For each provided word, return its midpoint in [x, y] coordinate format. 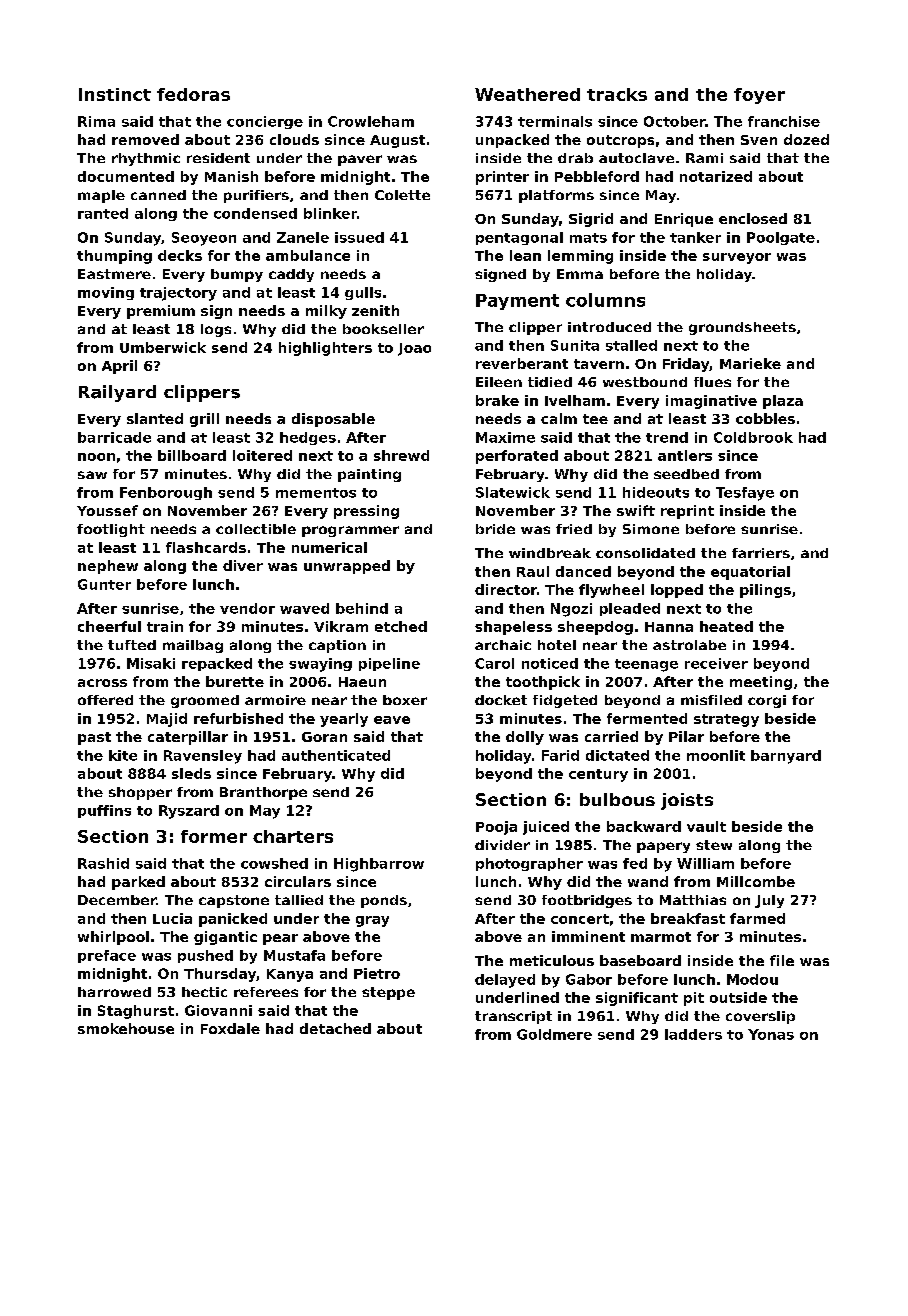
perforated [517, 457]
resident [218, 158]
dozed [806, 139]
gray [372, 921]
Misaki [151, 663]
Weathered [527, 94]
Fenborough [166, 493]
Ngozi [571, 610]
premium [161, 312]
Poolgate [781, 238]
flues [712, 382]
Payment [517, 302]
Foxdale [230, 1028]
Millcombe [756, 881]
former [214, 836]
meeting [761, 683]
